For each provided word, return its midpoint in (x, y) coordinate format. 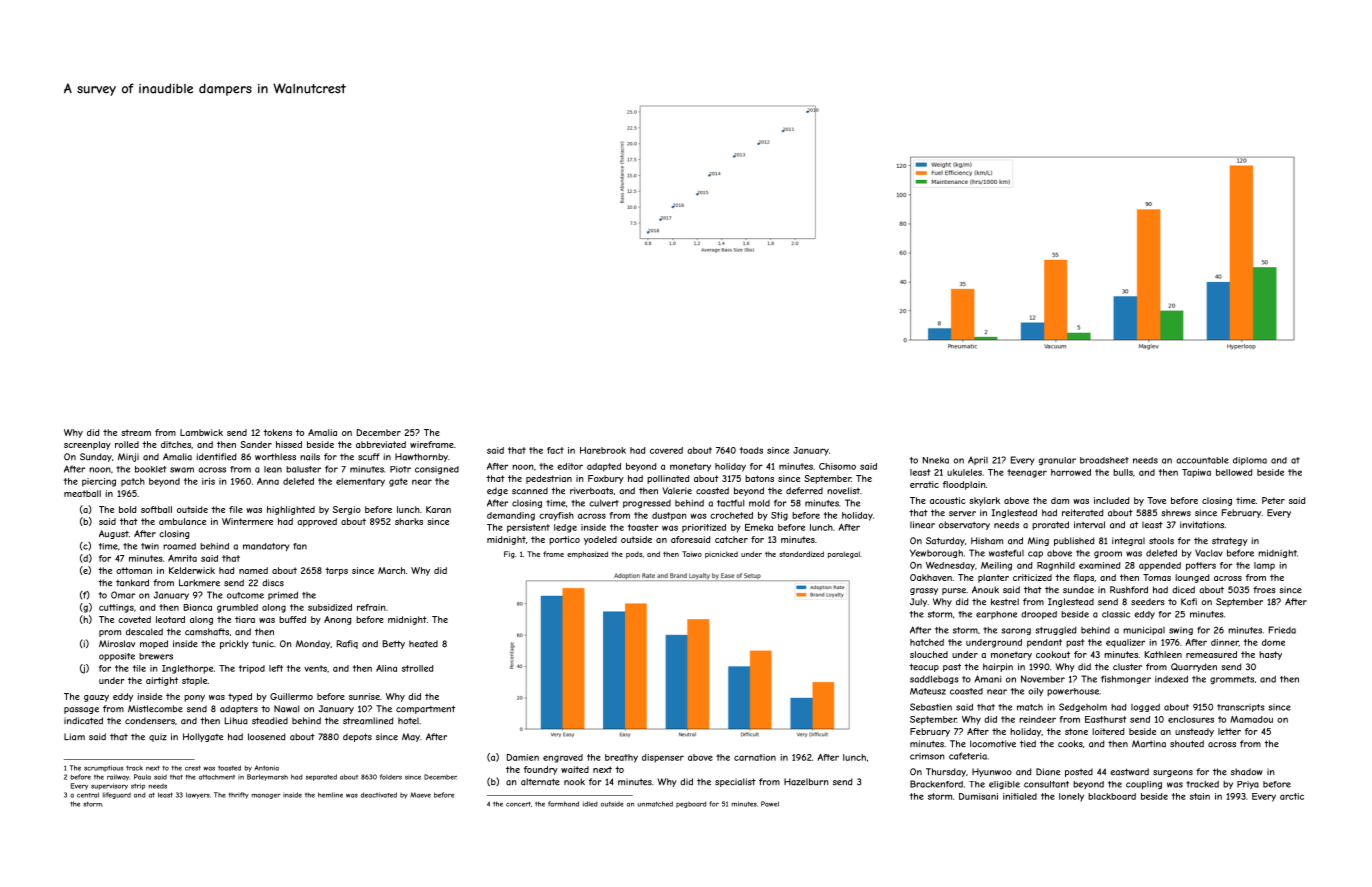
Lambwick (201, 432)
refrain (371, 607)
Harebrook (603, 450)
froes (1264, 590)
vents (315, 668)
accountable (1202, 460)
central (88, 795)
